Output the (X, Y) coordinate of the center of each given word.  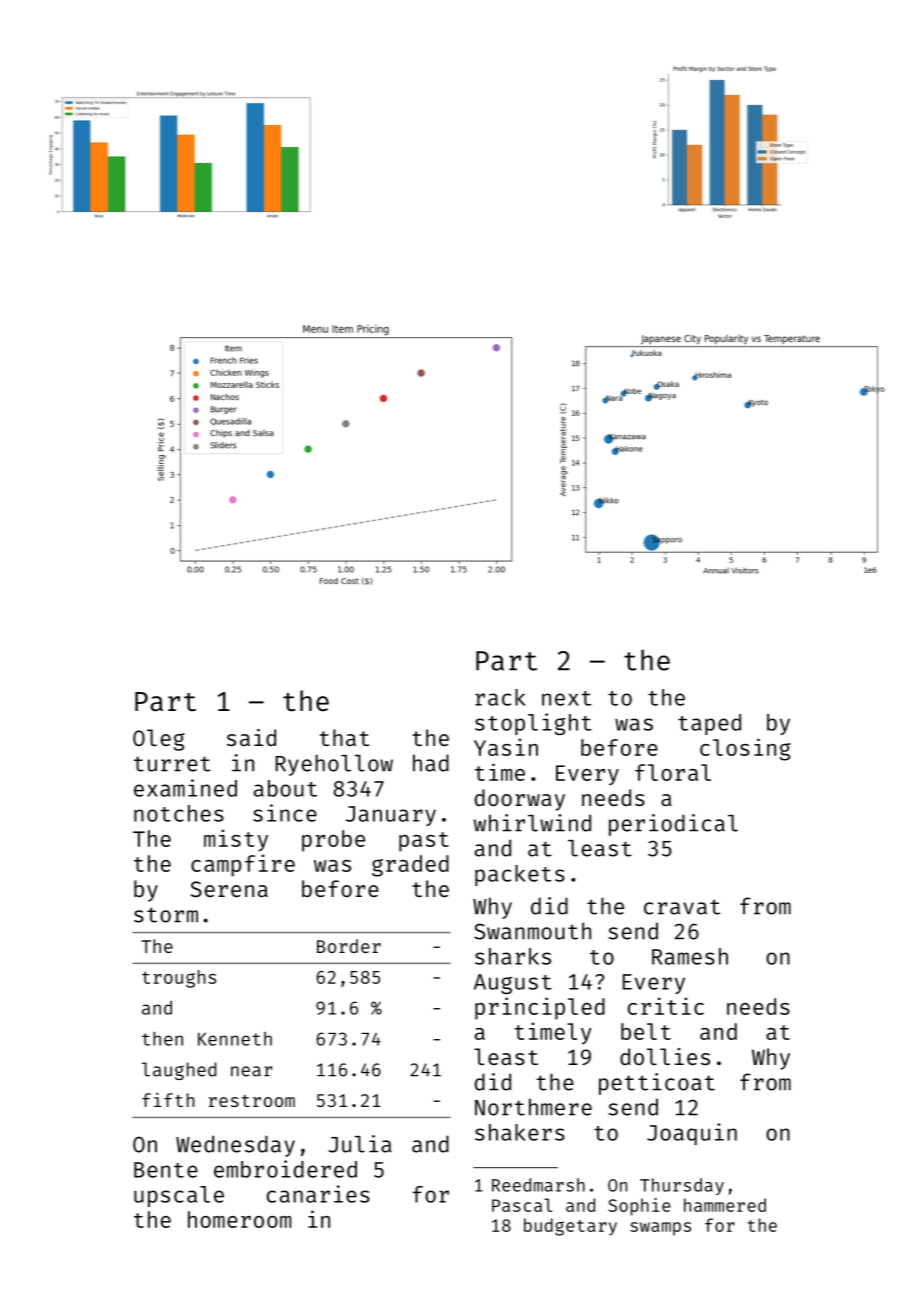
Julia (360, 1144)
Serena (229, 889)
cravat (682, 907)
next (567, 698)
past (424, 842)
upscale (179, 1196)
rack (500, 697)
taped (709, 724)
